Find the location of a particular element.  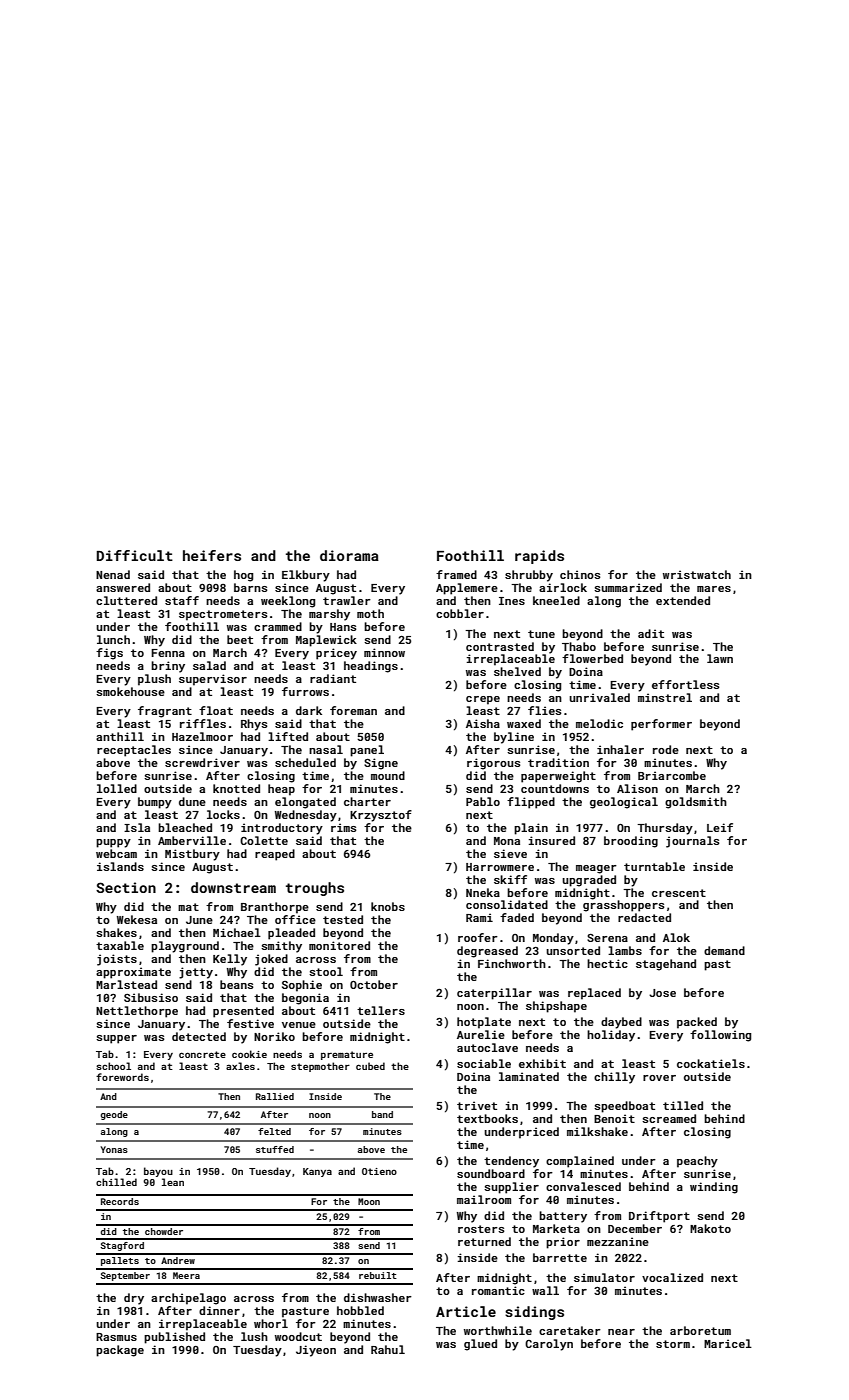

sociable is located at coordinates (484, 1063).
